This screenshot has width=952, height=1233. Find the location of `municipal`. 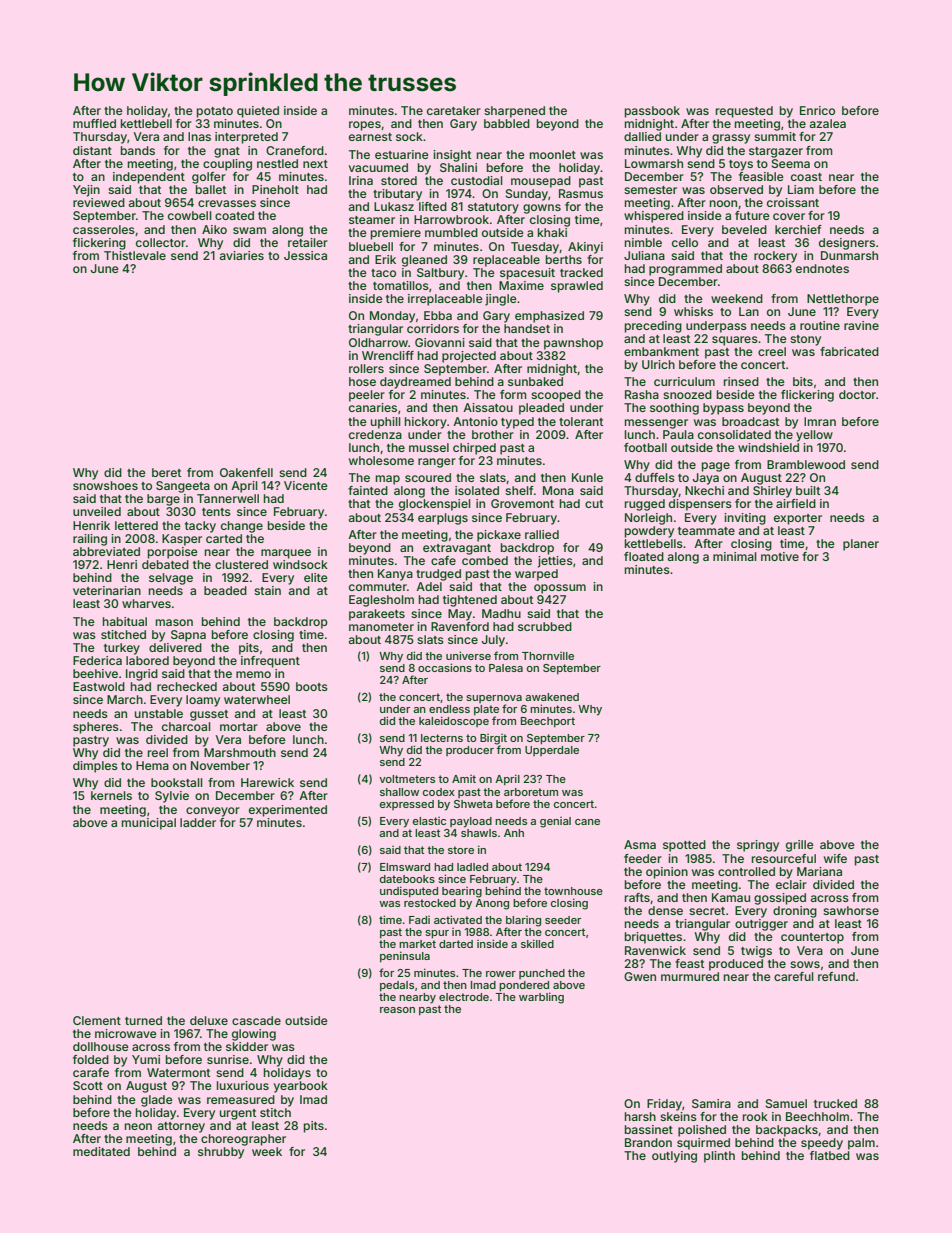

municipal is located at coordinates (149, 824).
